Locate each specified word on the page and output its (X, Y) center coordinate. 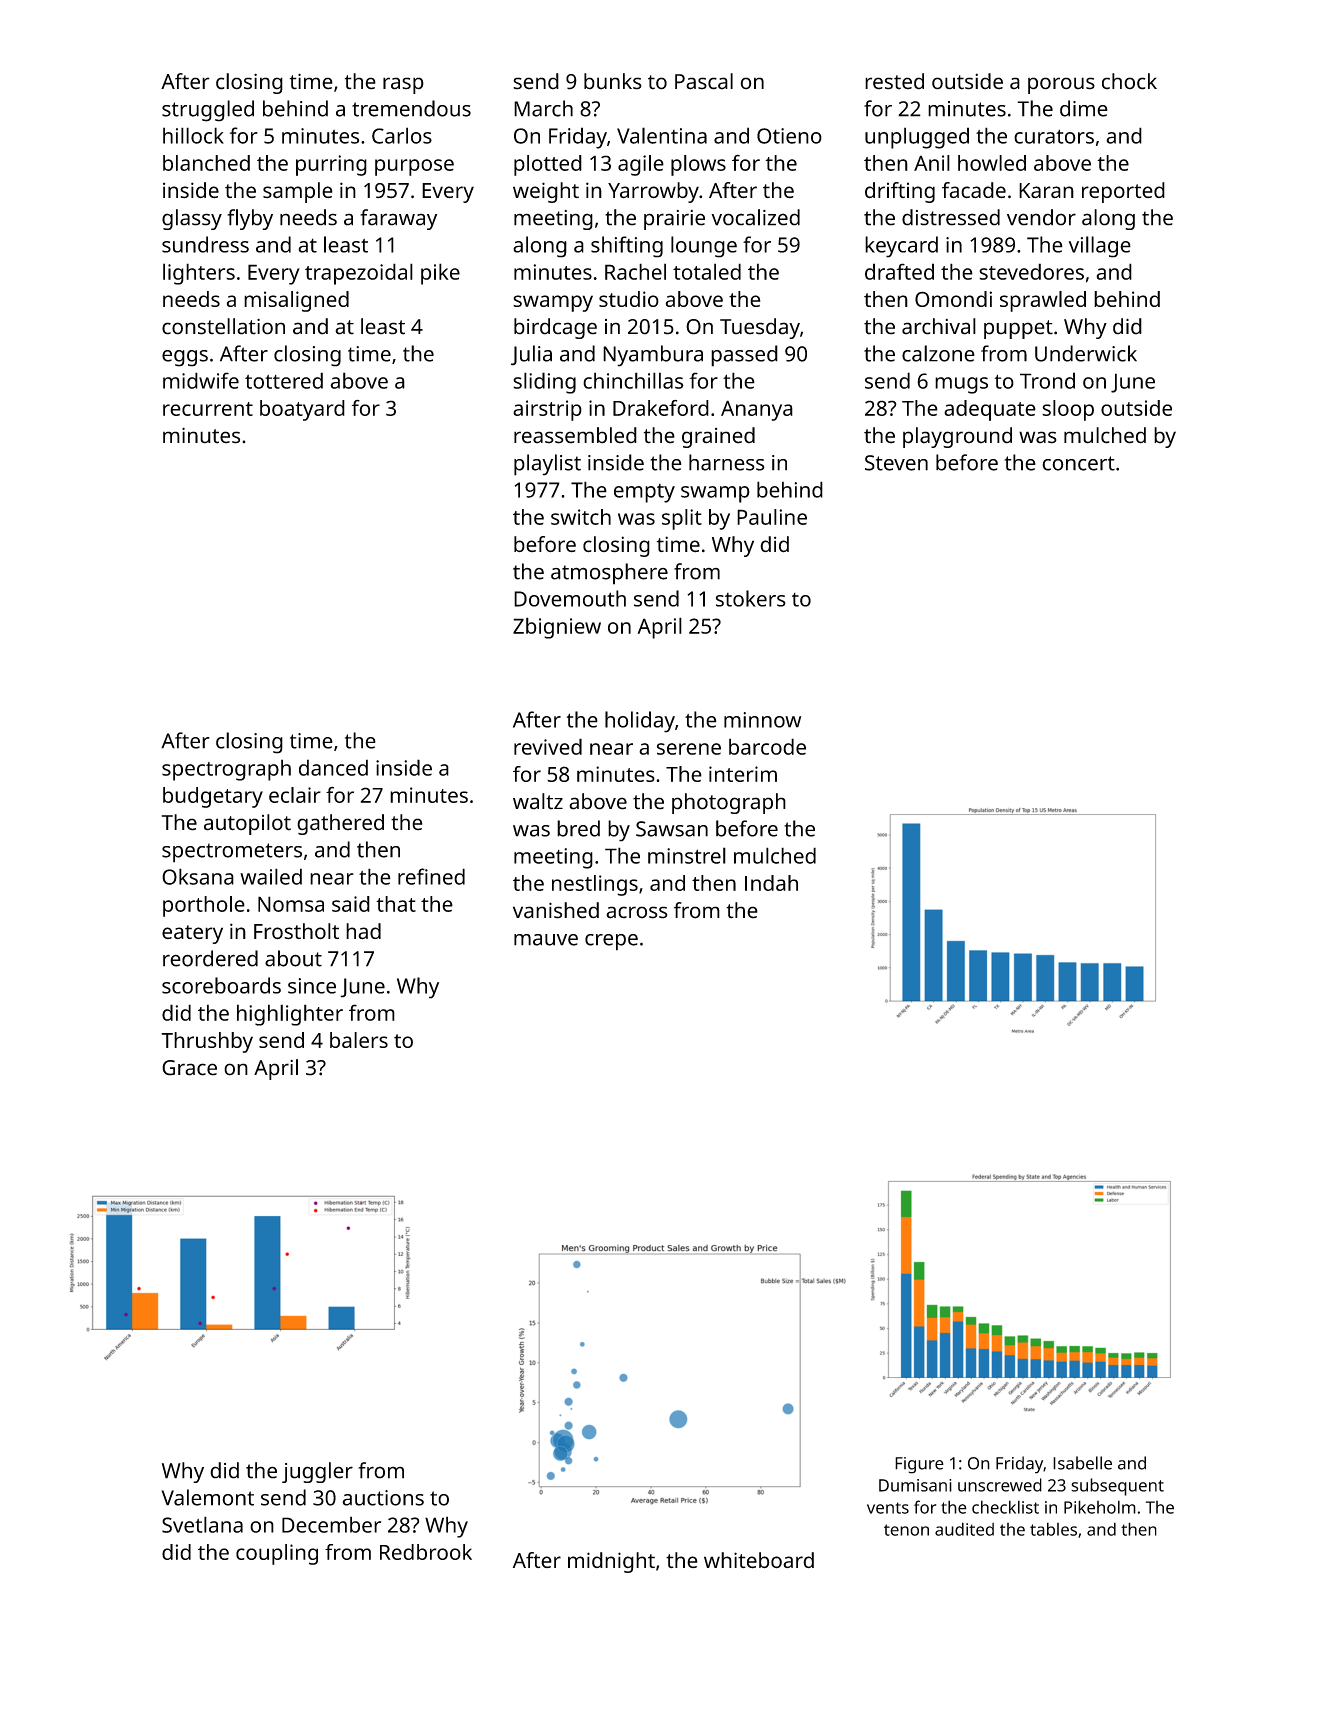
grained (718, 437)
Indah (771, 883)
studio (629, 299)
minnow (762, 720)
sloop (1068, 410)
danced (333, 767)
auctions (383, 1498)
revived (548, 746)
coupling (277, 1554)
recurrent (208, 409)
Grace (189, 1068)
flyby (250, 219)
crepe (611, 942)
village (1100, 247)
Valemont (207, 1497)
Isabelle (1082, 1463)
